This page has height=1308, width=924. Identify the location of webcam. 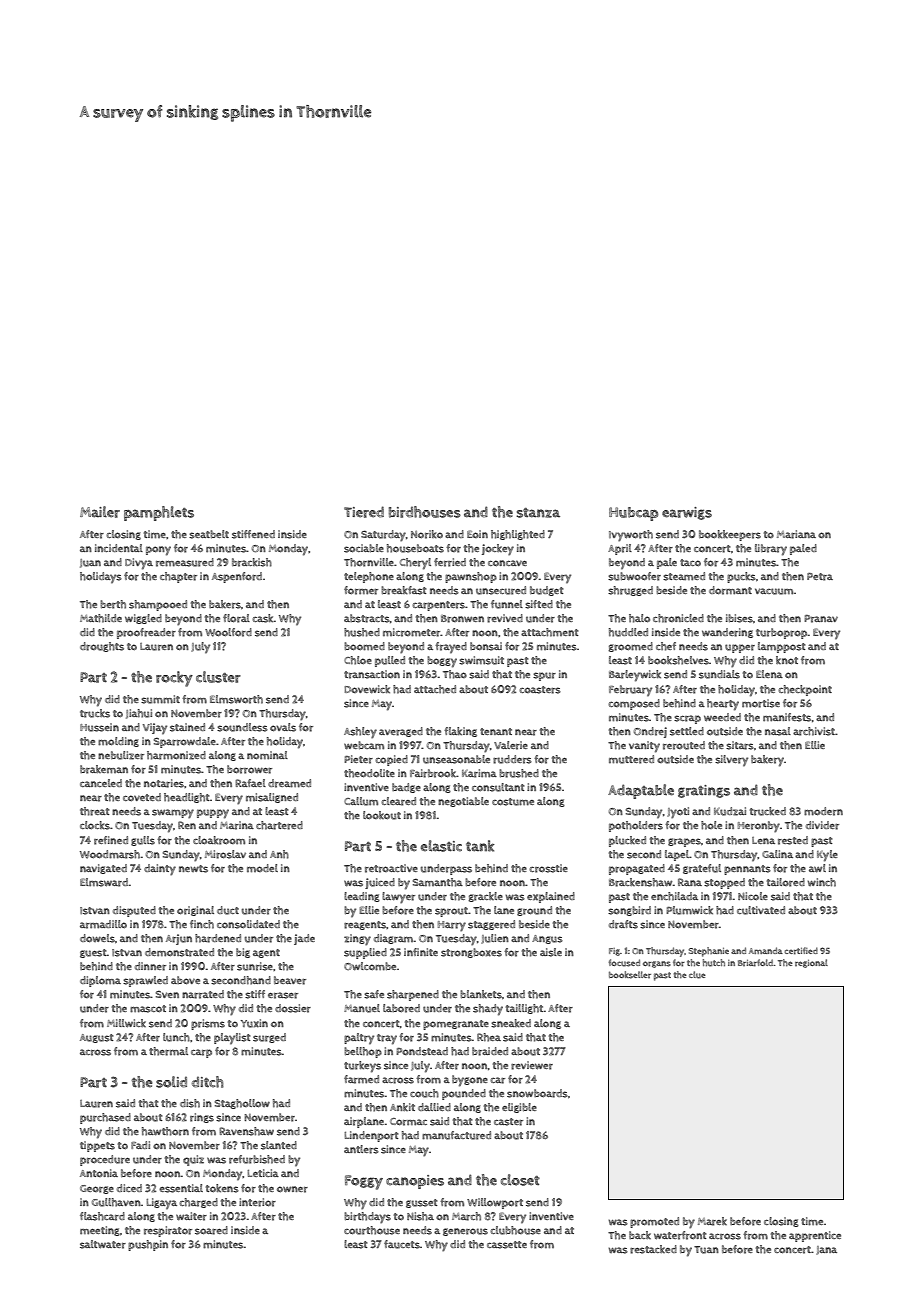
(364, 745).
